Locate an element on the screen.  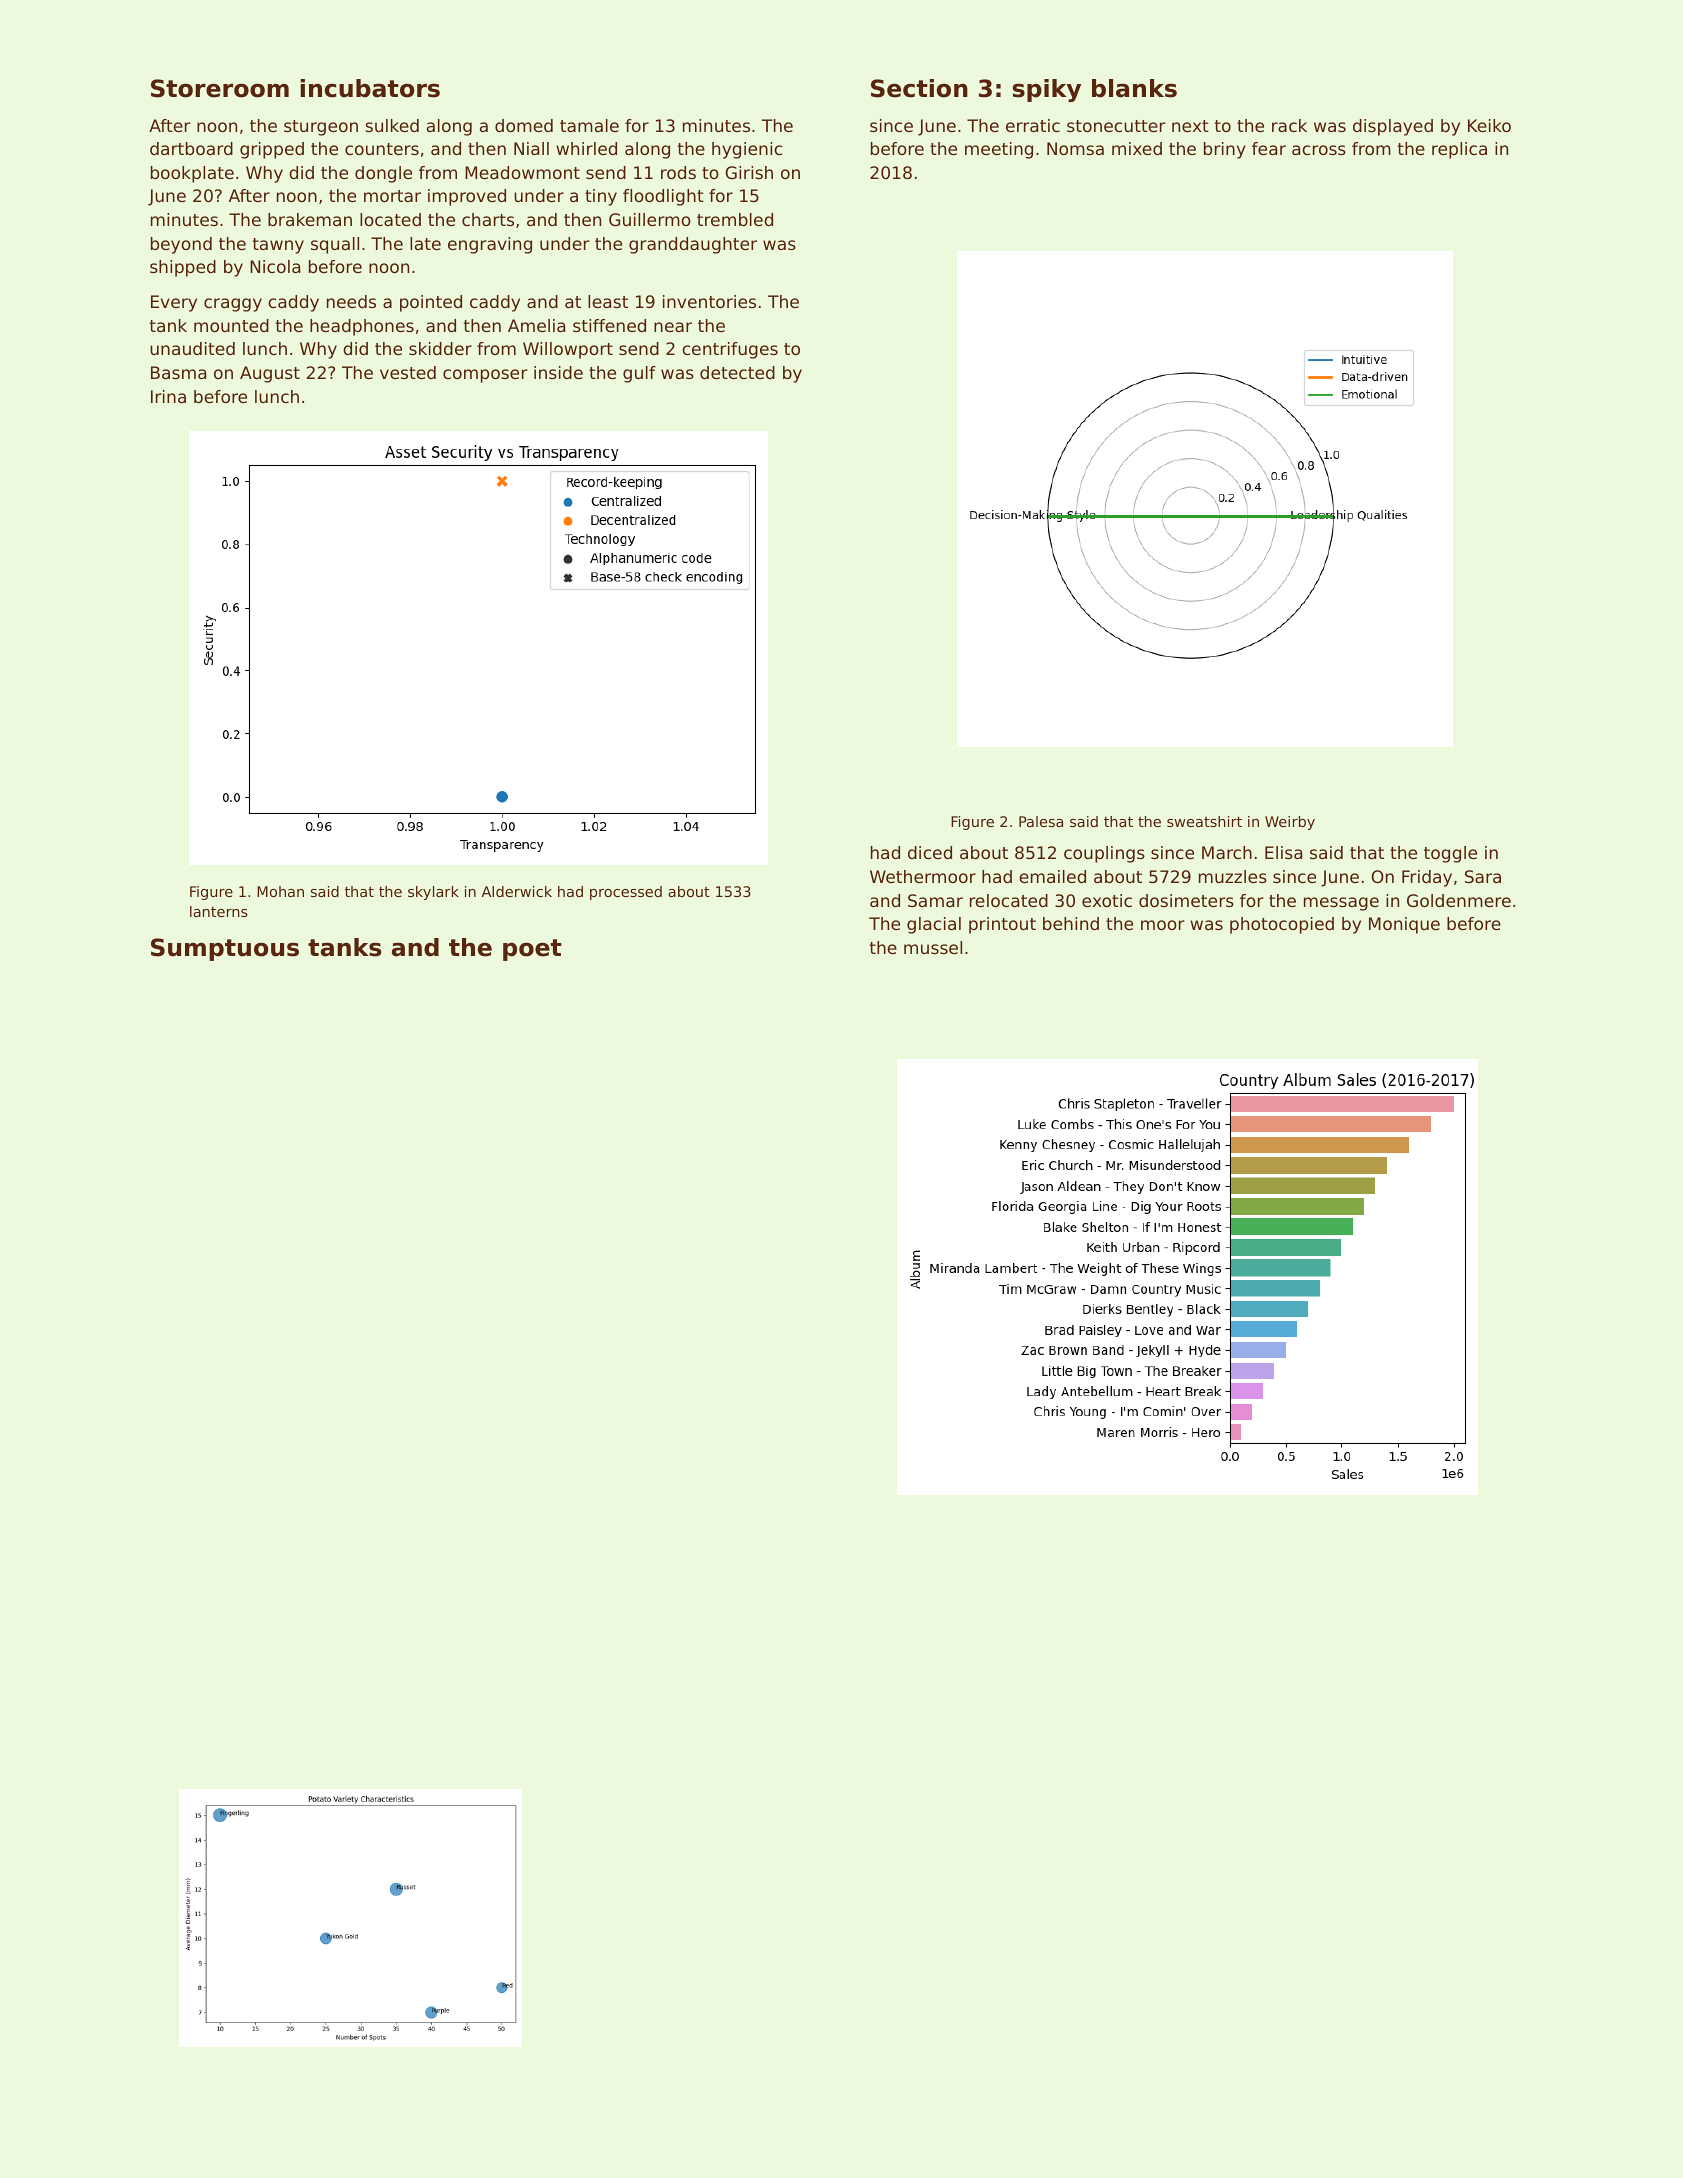
replica is located at coordinates (1459, 150).
